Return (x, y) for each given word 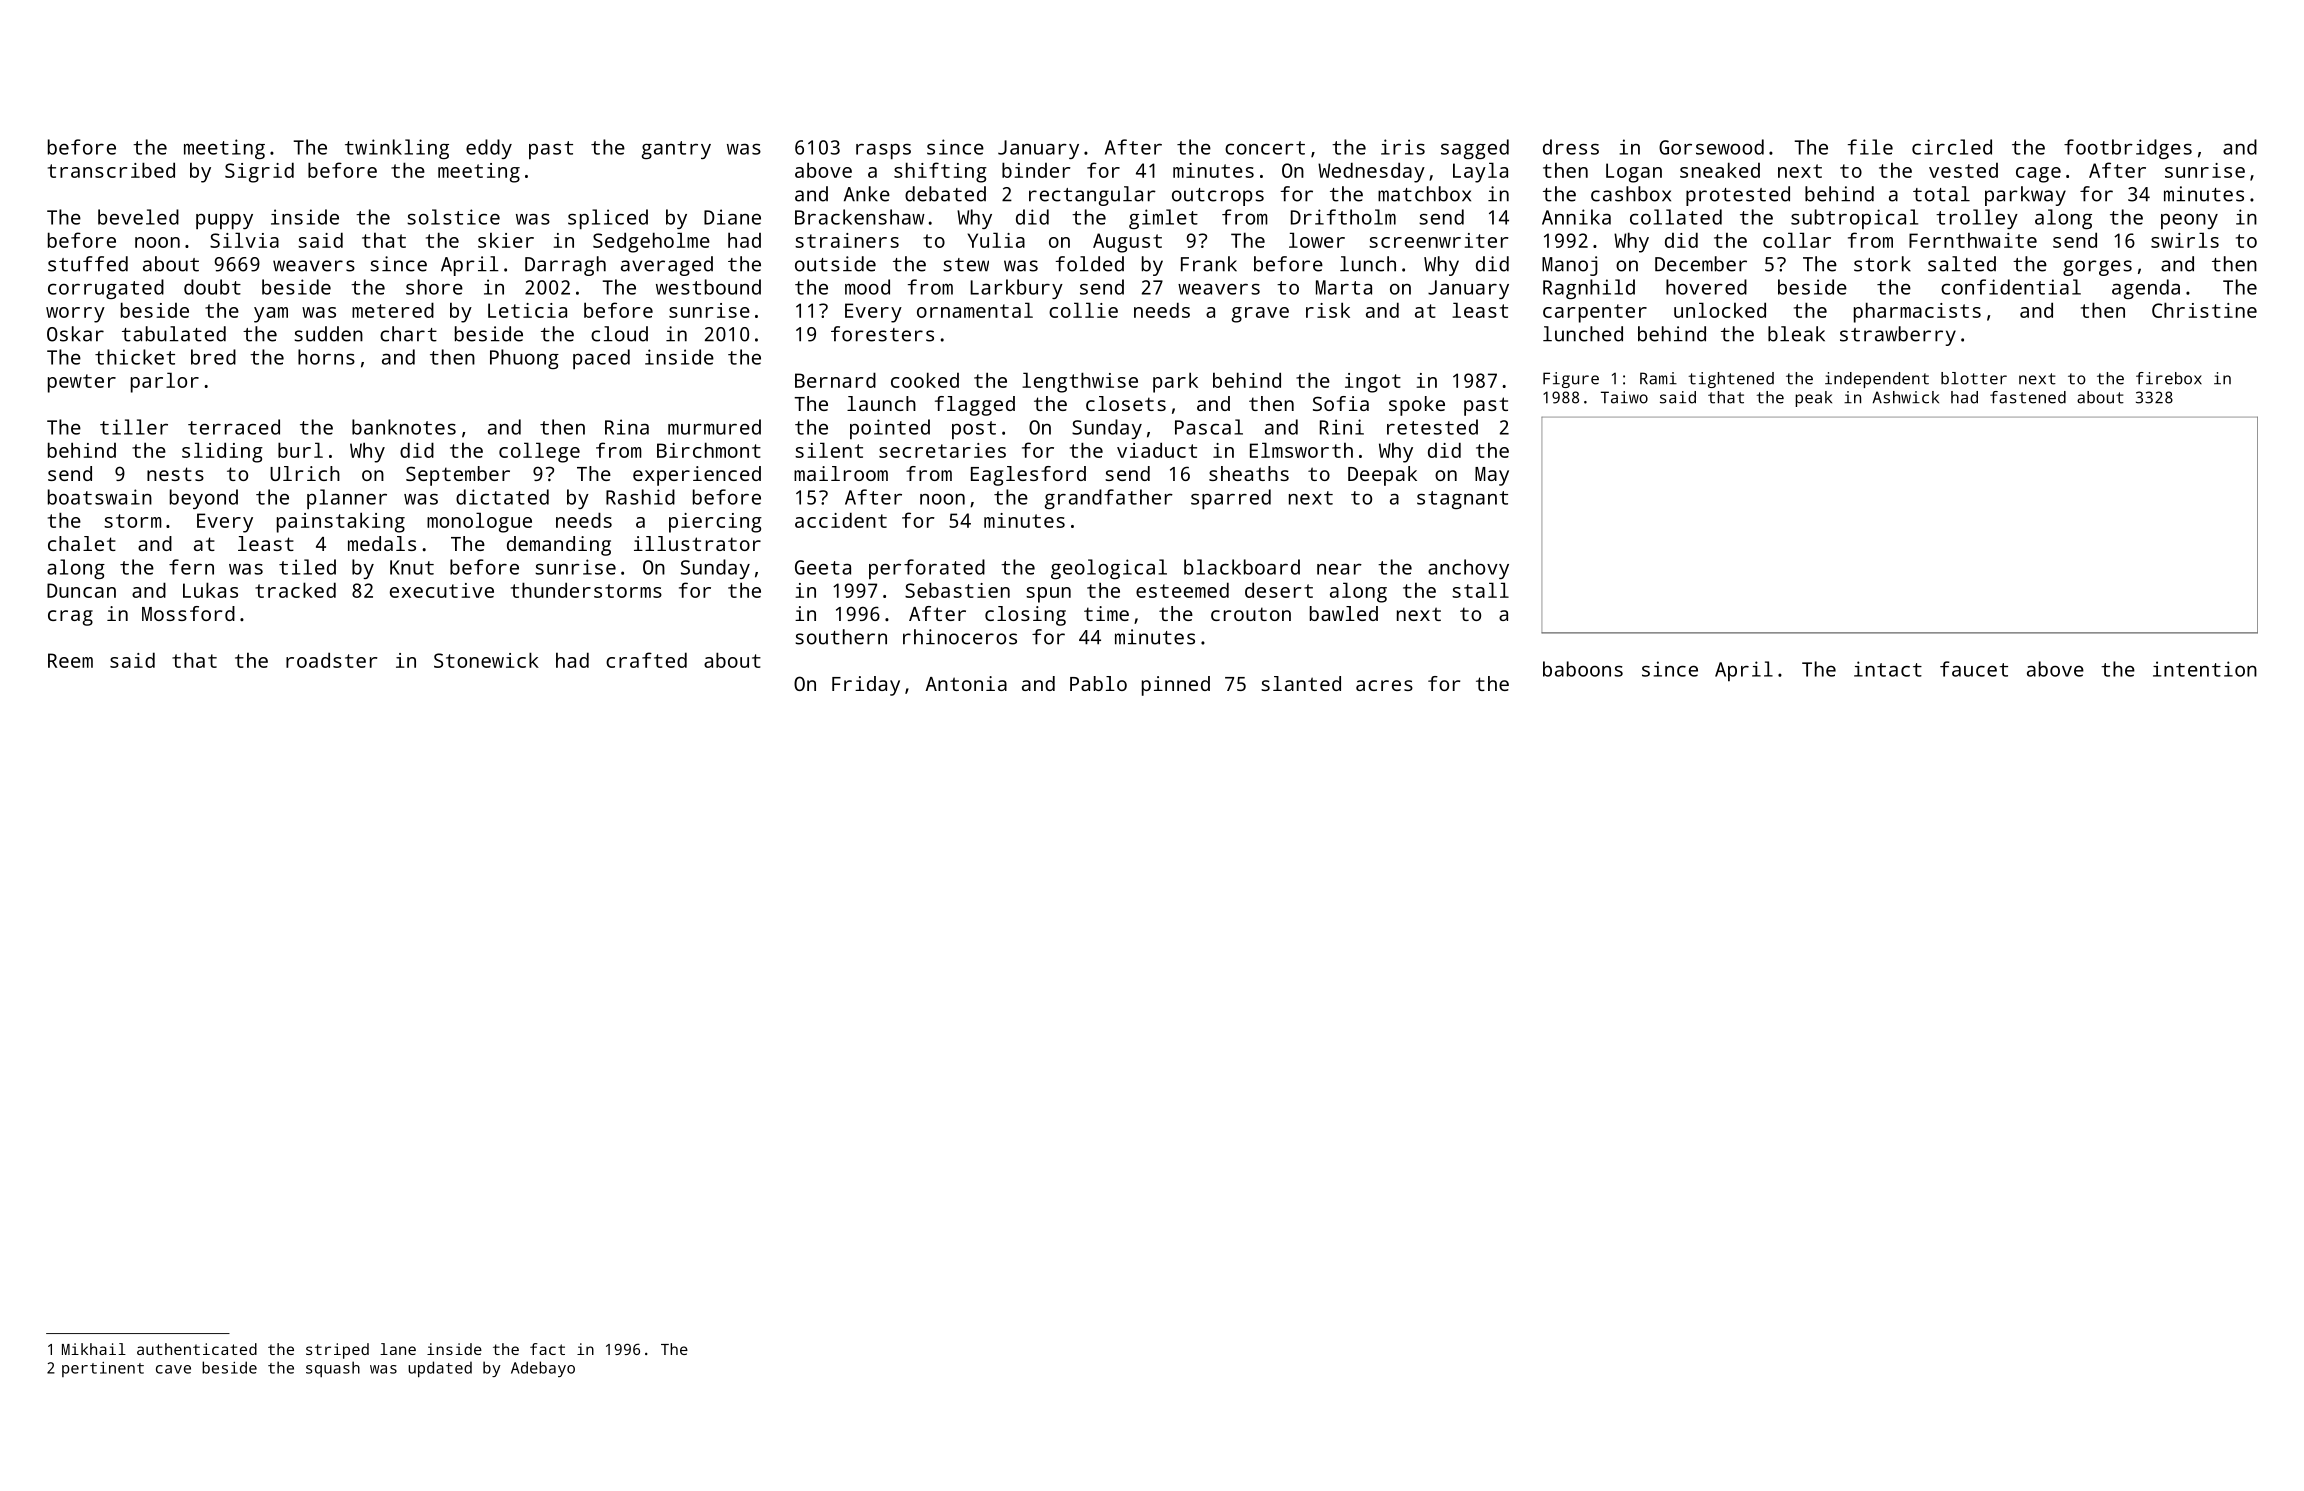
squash (333, 1369)
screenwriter (1439, 240)
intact (1888, 669)
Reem (70, 660)
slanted (1301, 683)
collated (1676, 217)
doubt (212, 287)
